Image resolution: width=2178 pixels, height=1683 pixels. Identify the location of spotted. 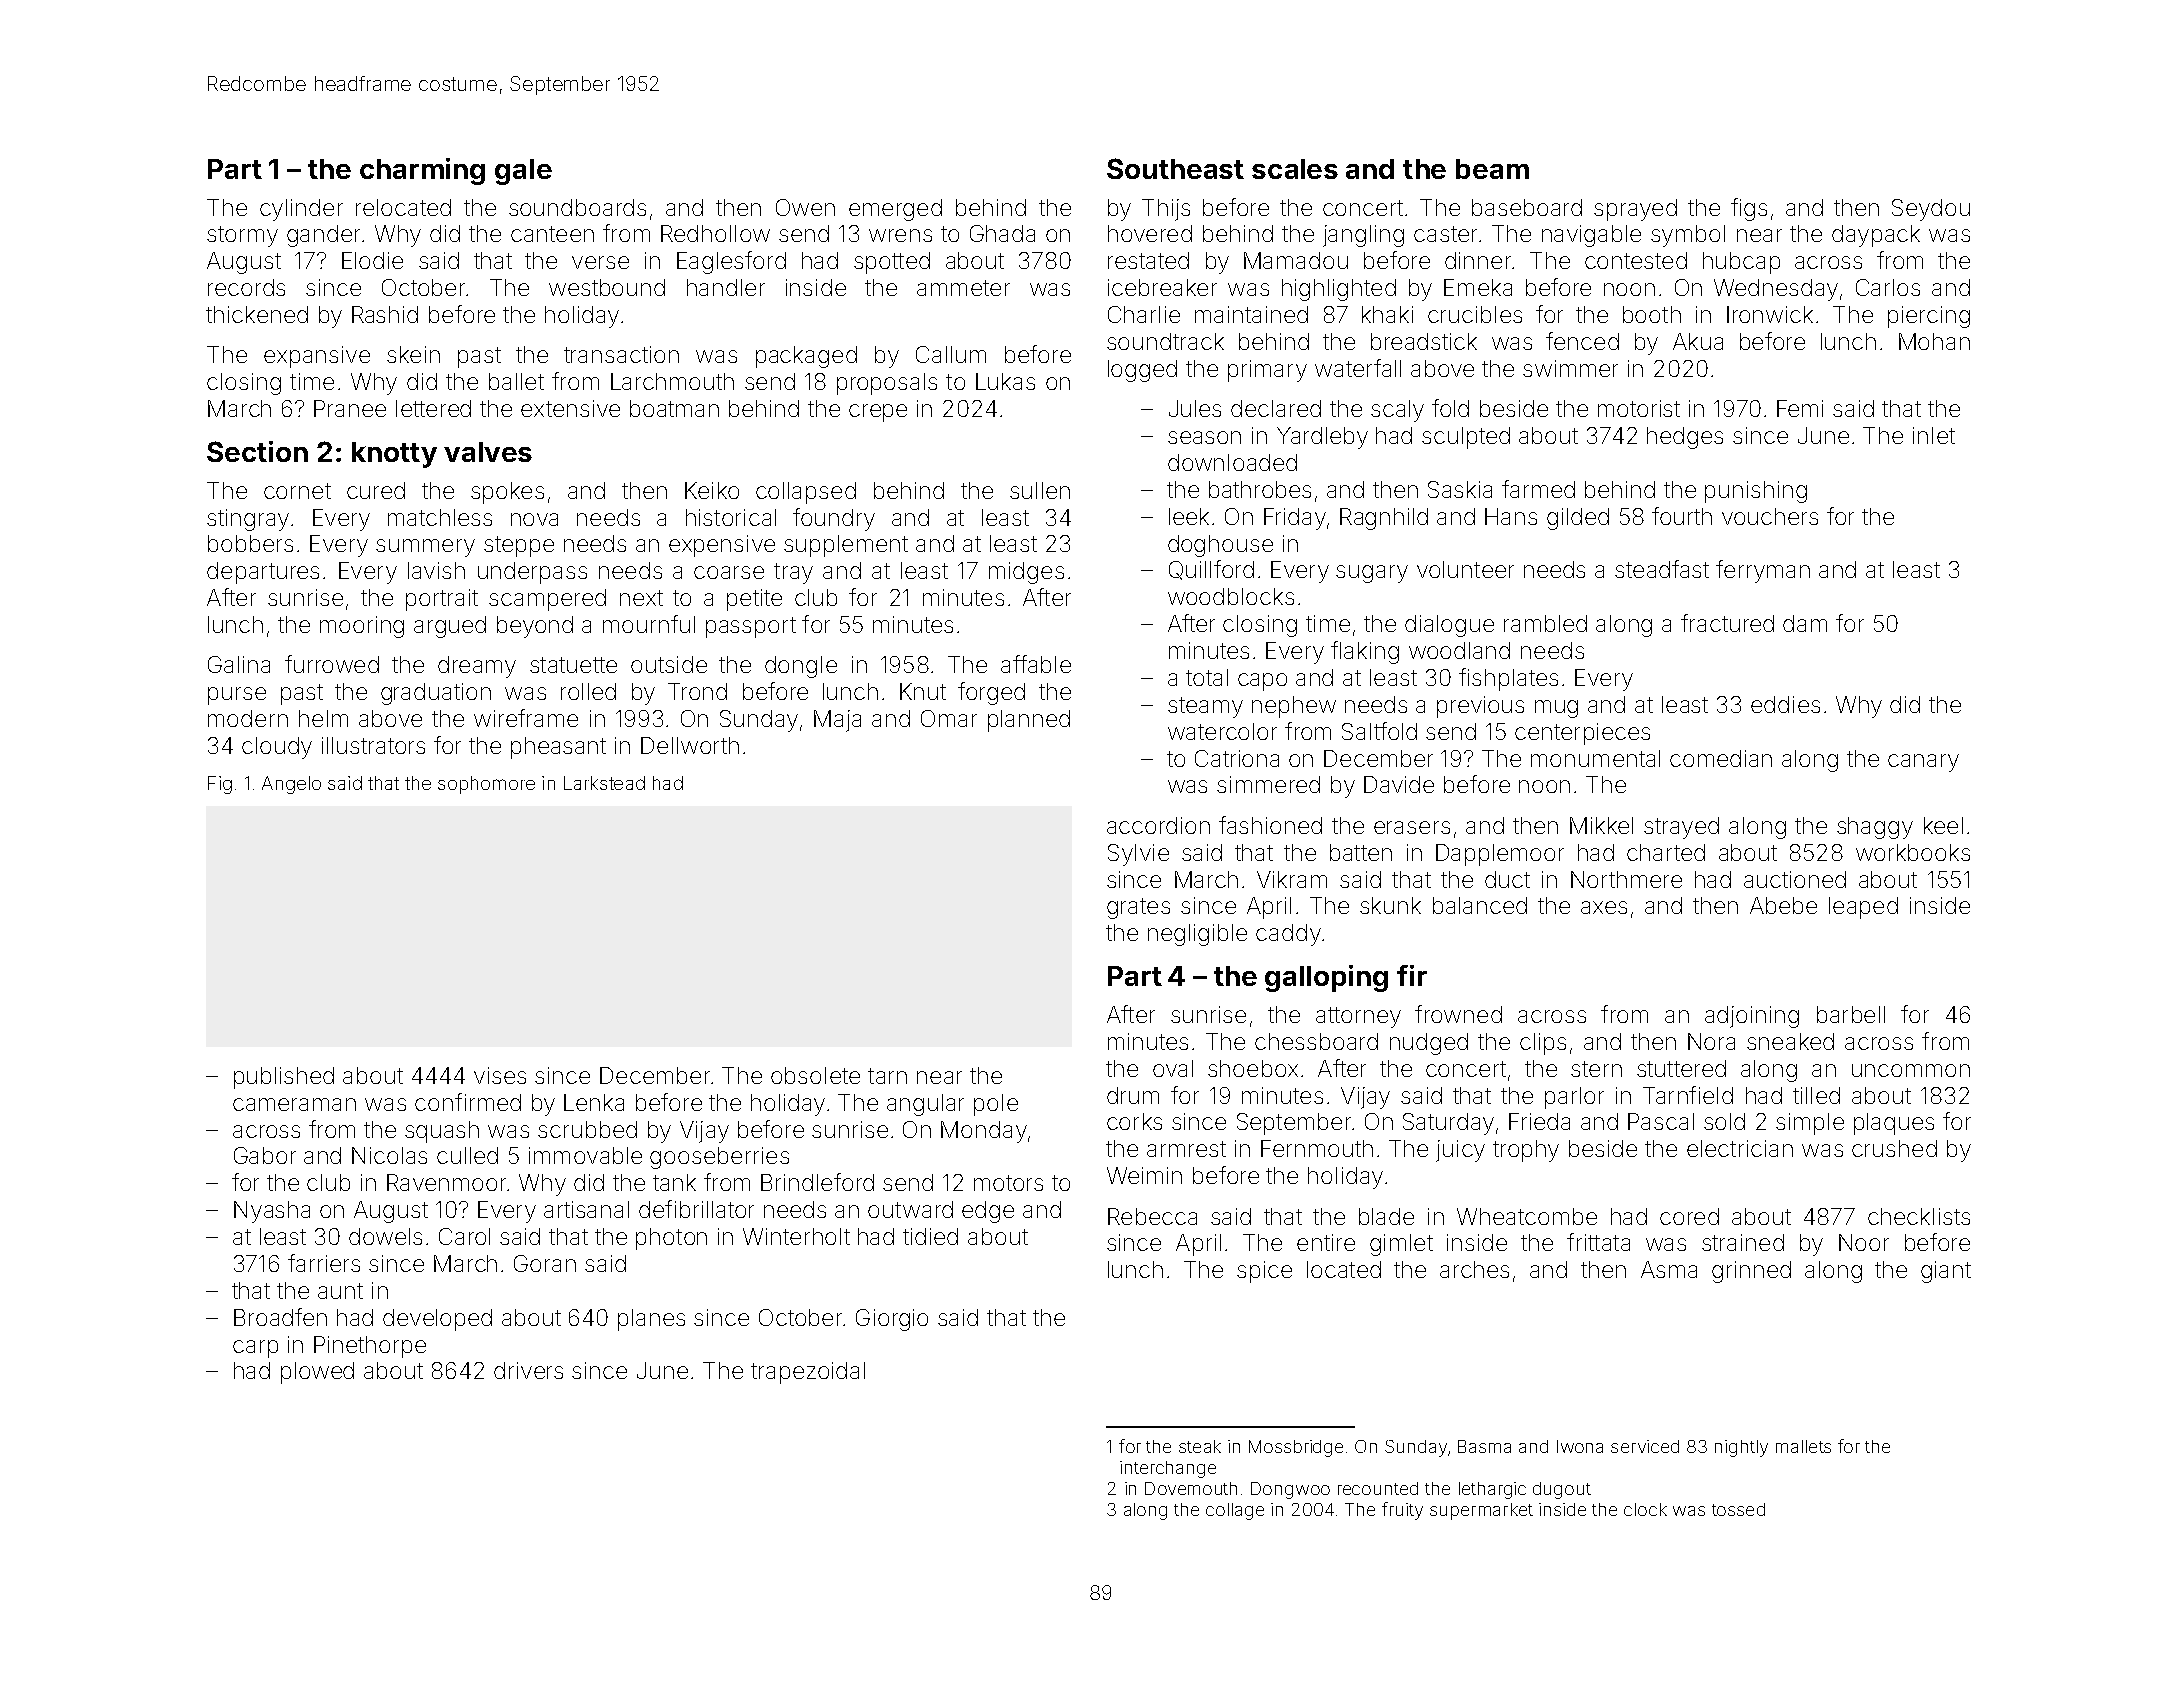
(892, 263).
